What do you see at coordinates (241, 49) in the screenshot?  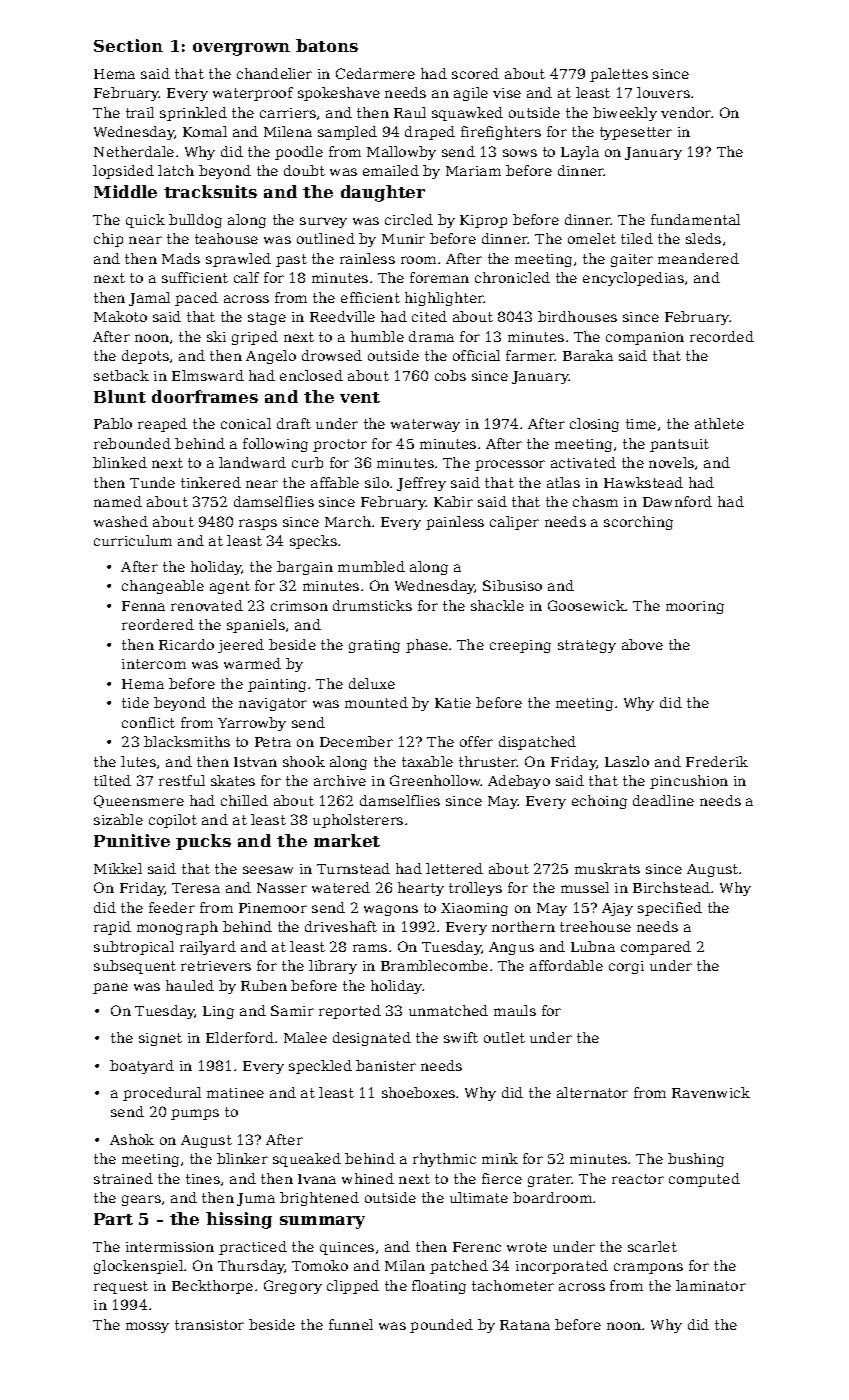 I see `overgrown` at bounding box center [241, 49].
